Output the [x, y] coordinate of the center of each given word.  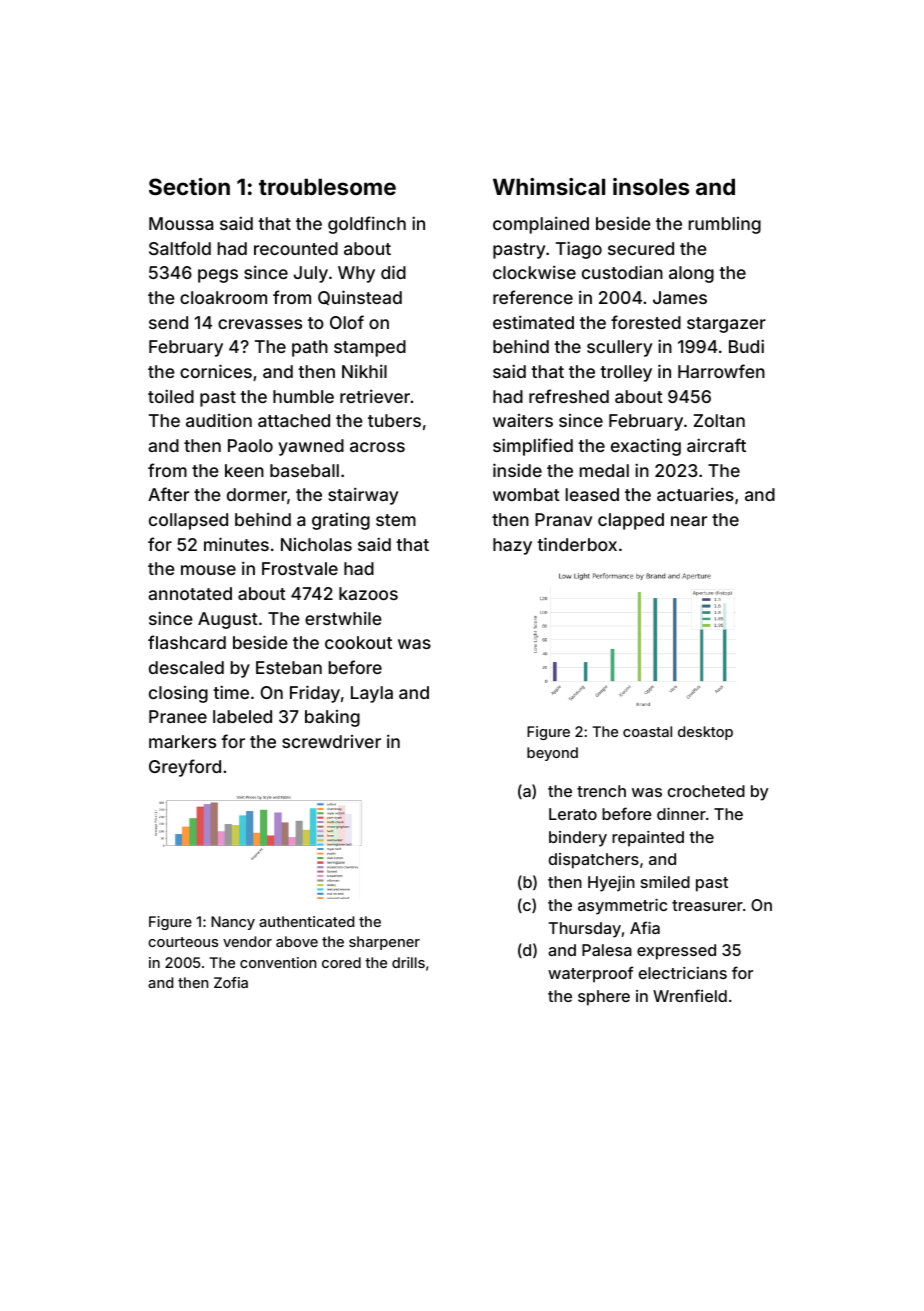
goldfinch [367, 225]
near [689, 521]
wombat [526, 494]
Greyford [185, 768]
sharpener [384, 943]
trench [601, 791]
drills [408, 962]
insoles [651, 186]
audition [219, 420]
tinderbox [577, 544]
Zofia [231, 982]
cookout [358, 642]
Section [189, 186]
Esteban [289, 667]
